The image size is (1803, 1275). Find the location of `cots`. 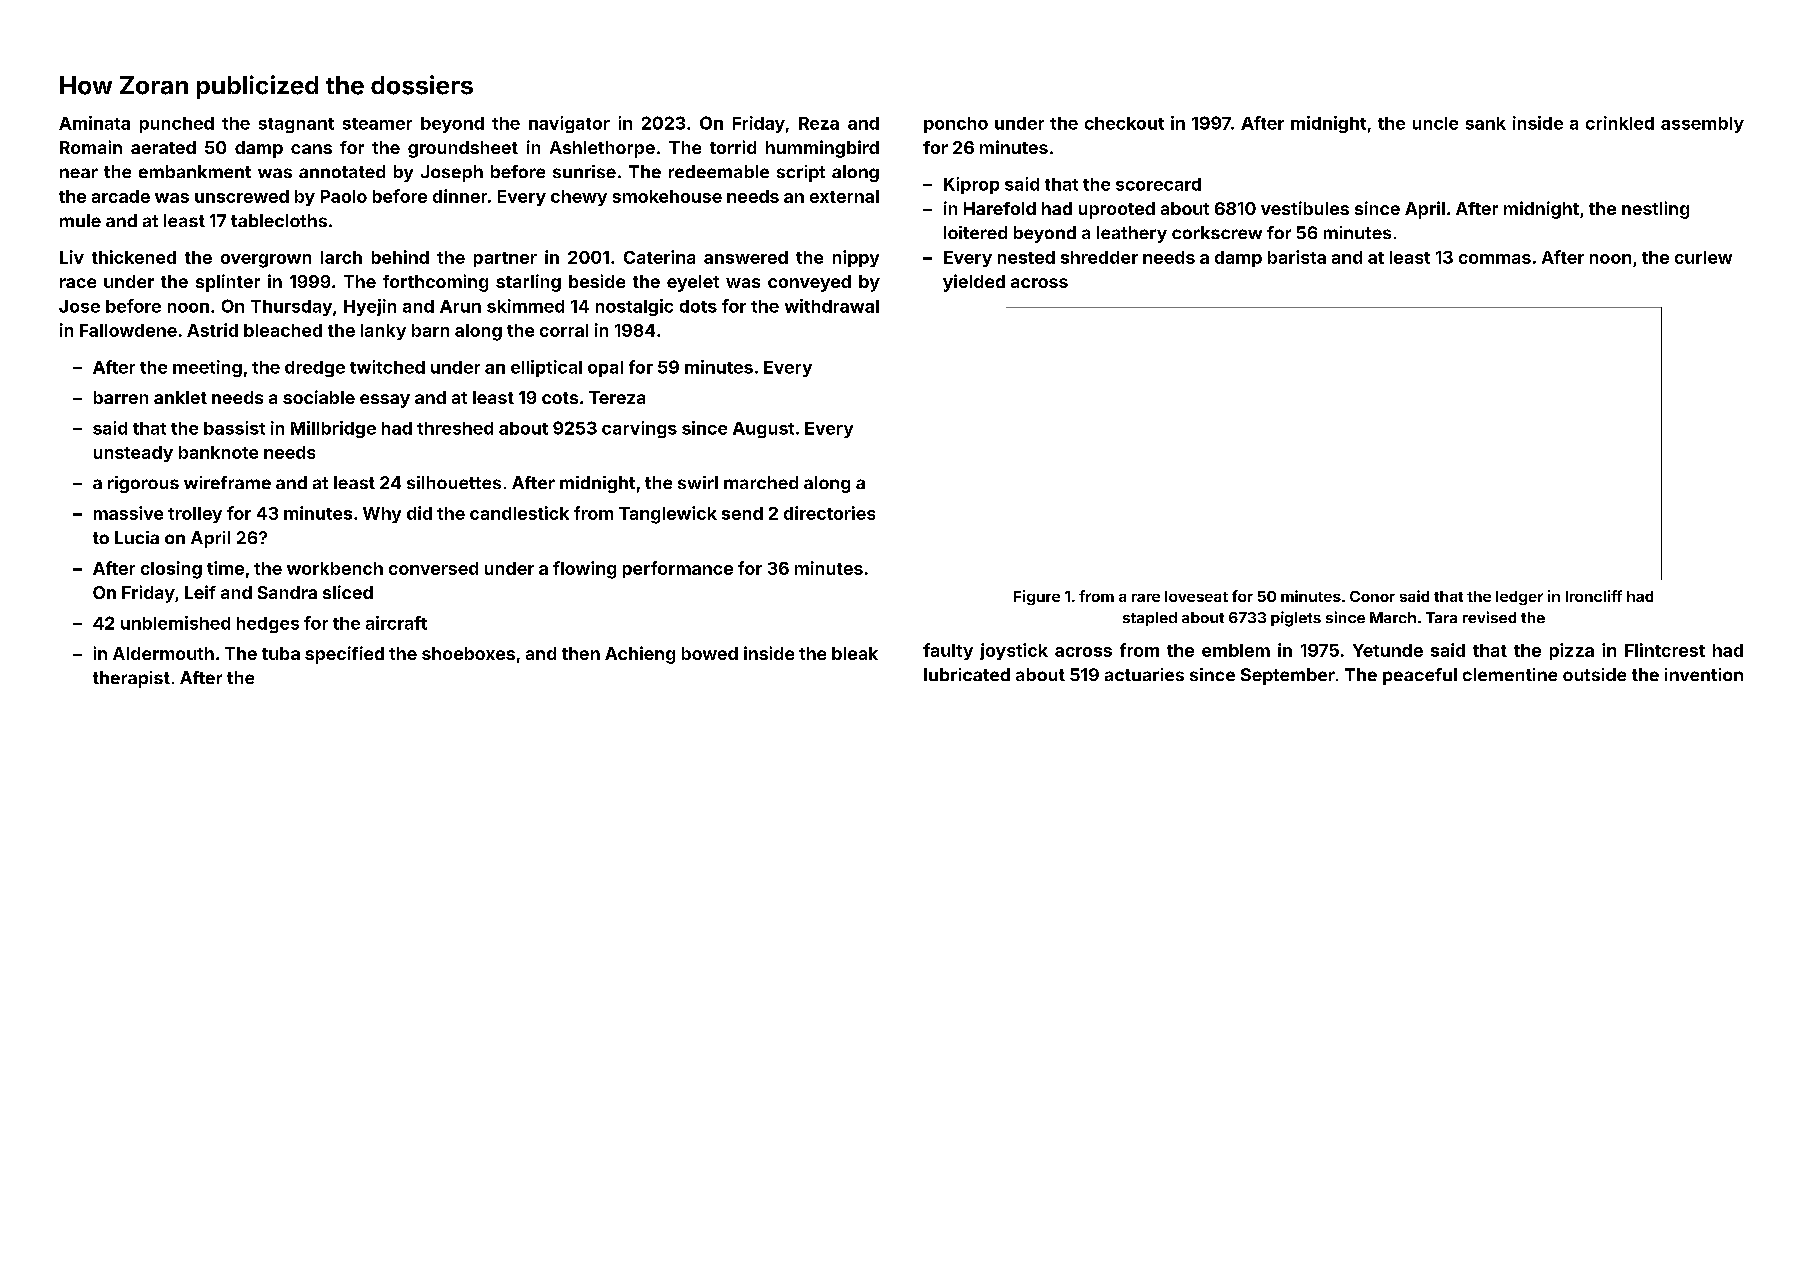

cots is located at coordinates (560, 398).
